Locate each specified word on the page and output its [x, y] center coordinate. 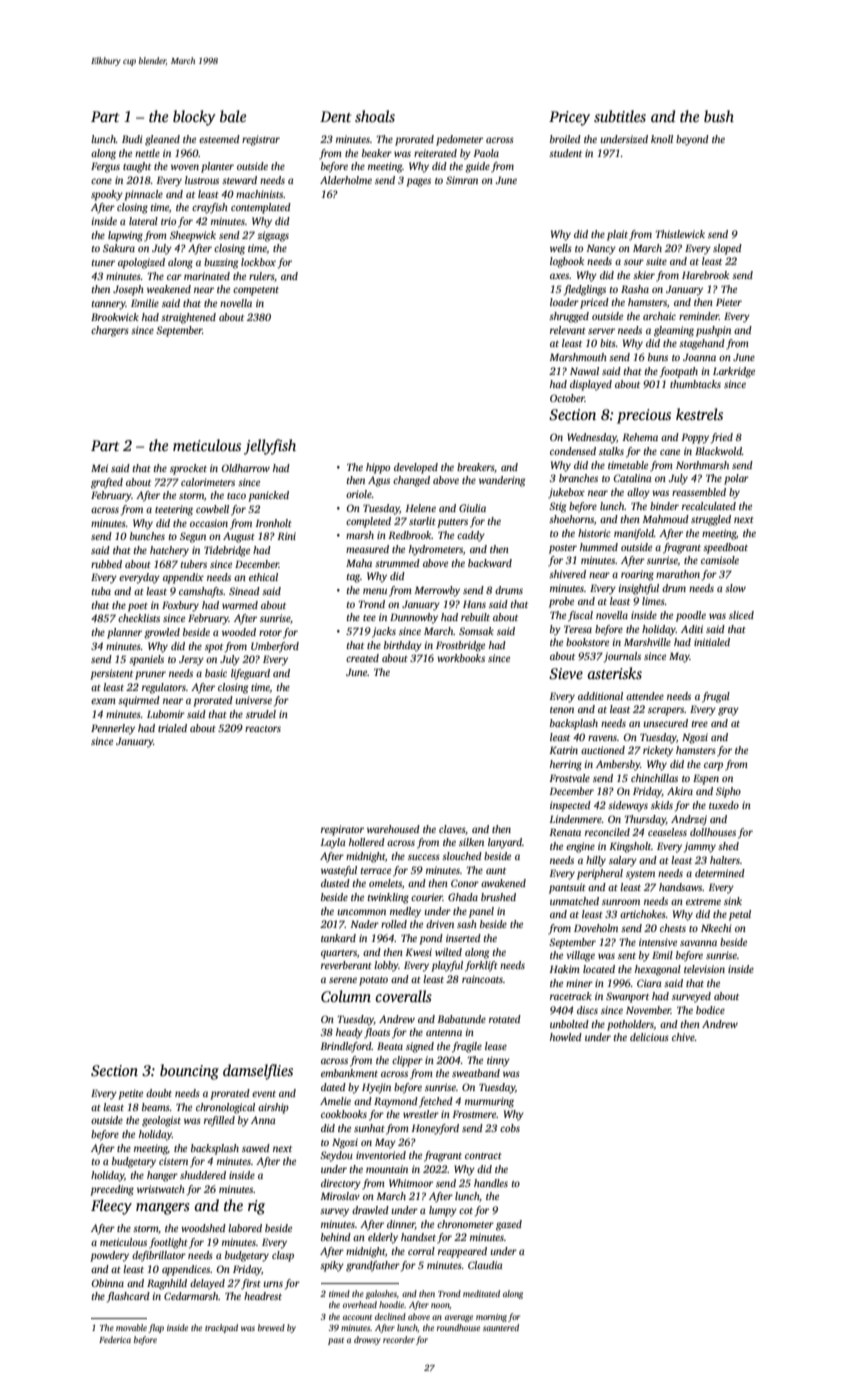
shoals [375, 116]
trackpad [221, 1328]
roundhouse [458, 1327]
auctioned [603, 750]
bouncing [189, 1072]
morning [491, 1318]
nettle [147, 153]
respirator [342, 830]
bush [719, 116]
